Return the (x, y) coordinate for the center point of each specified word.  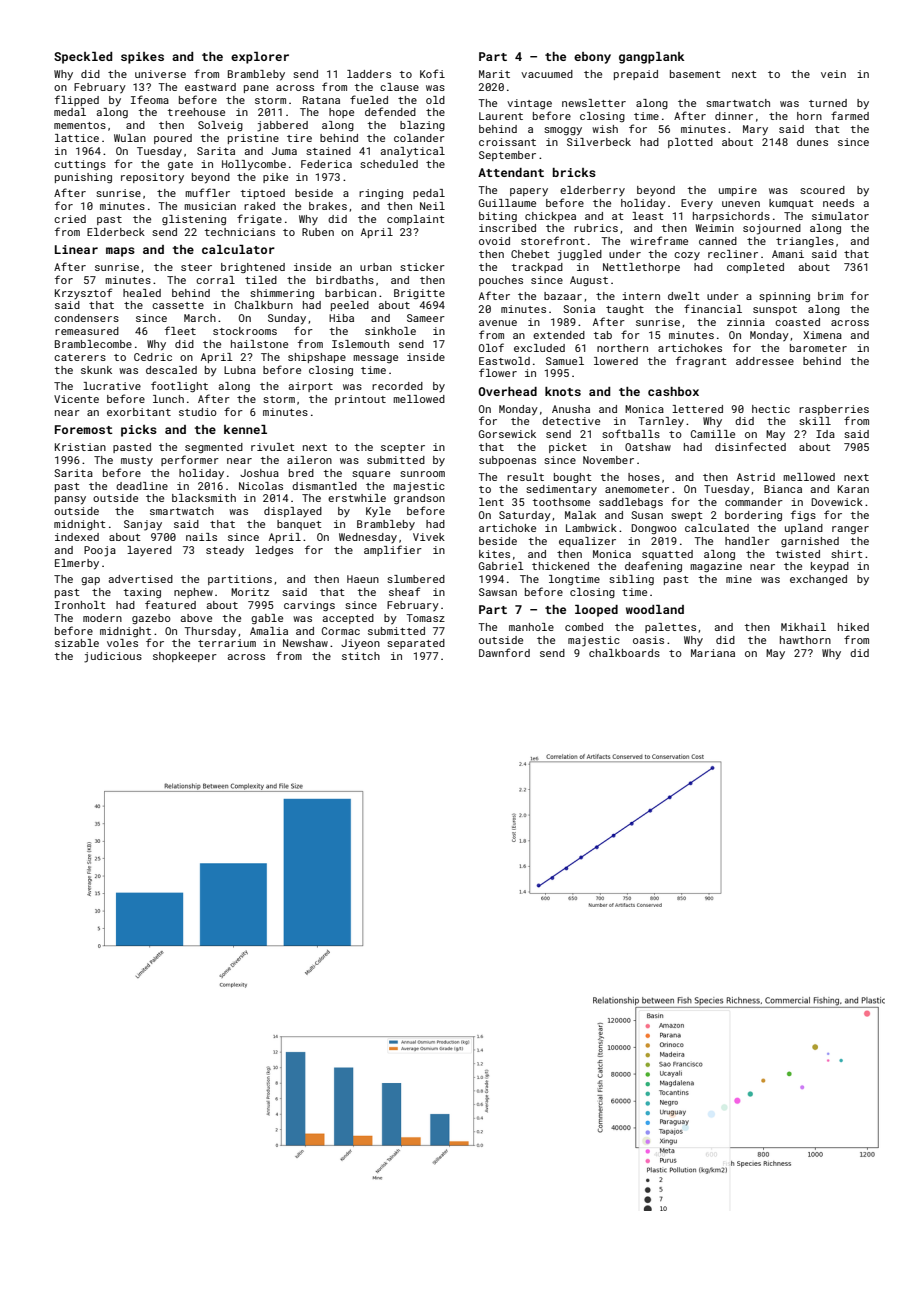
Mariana (713, 653)
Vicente (76, 399)
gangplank (652, 58)
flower (498, 372)
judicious (113, 657)
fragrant (701, 362)
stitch (361, 656)
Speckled (83, 58)
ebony (592, 58)
